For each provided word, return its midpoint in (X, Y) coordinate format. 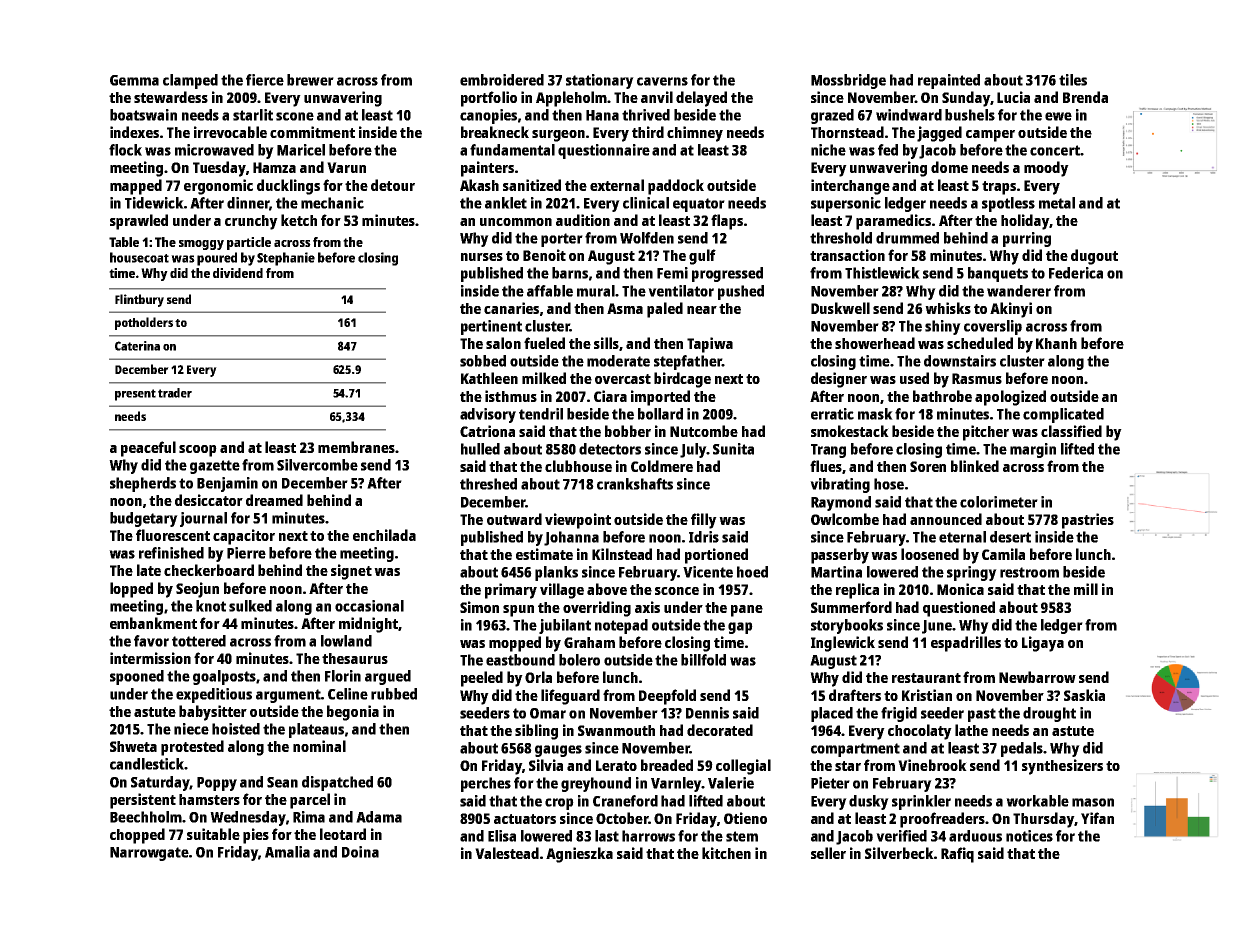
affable (550, 291)
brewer (310, 80)
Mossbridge (848, 81)
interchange (850, 187)
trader (175, 393)
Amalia (287, 852)
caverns (662, 81)
